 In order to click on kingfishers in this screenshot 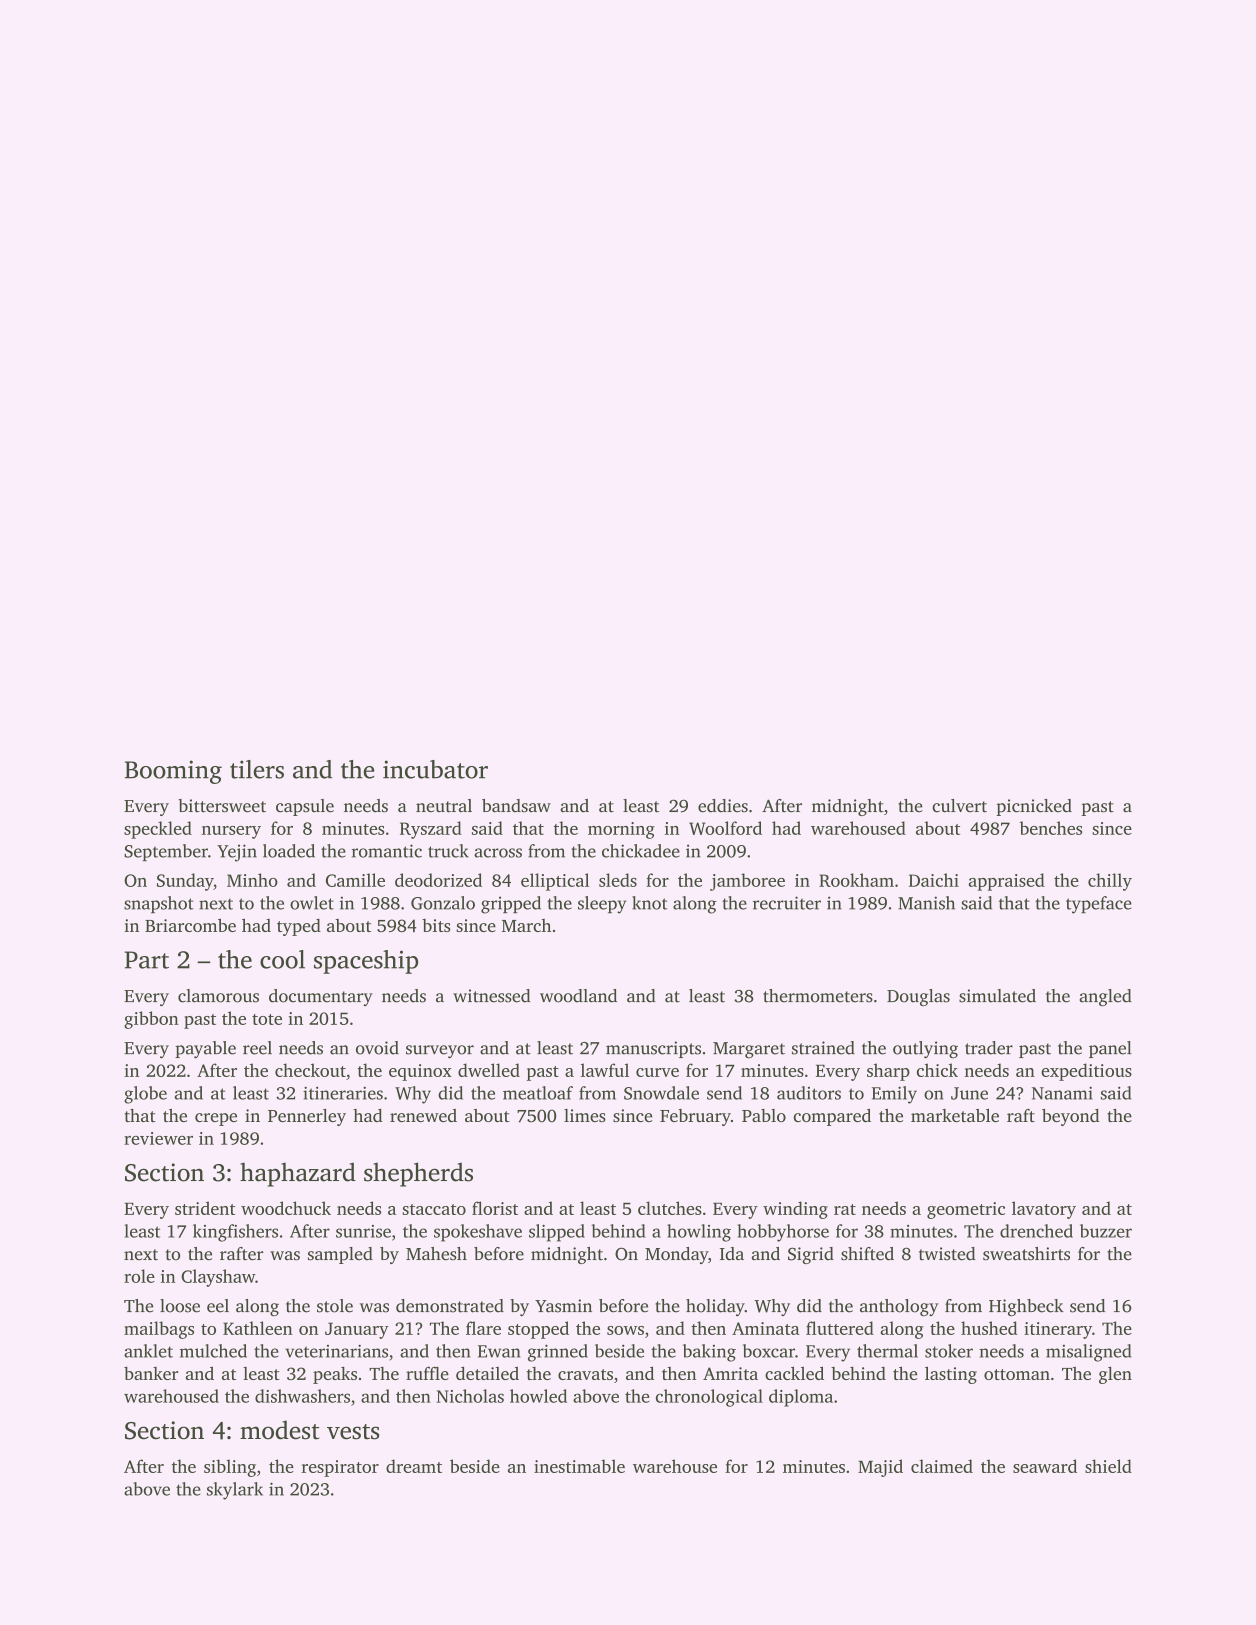, I will do `click(235, 1233)`.
